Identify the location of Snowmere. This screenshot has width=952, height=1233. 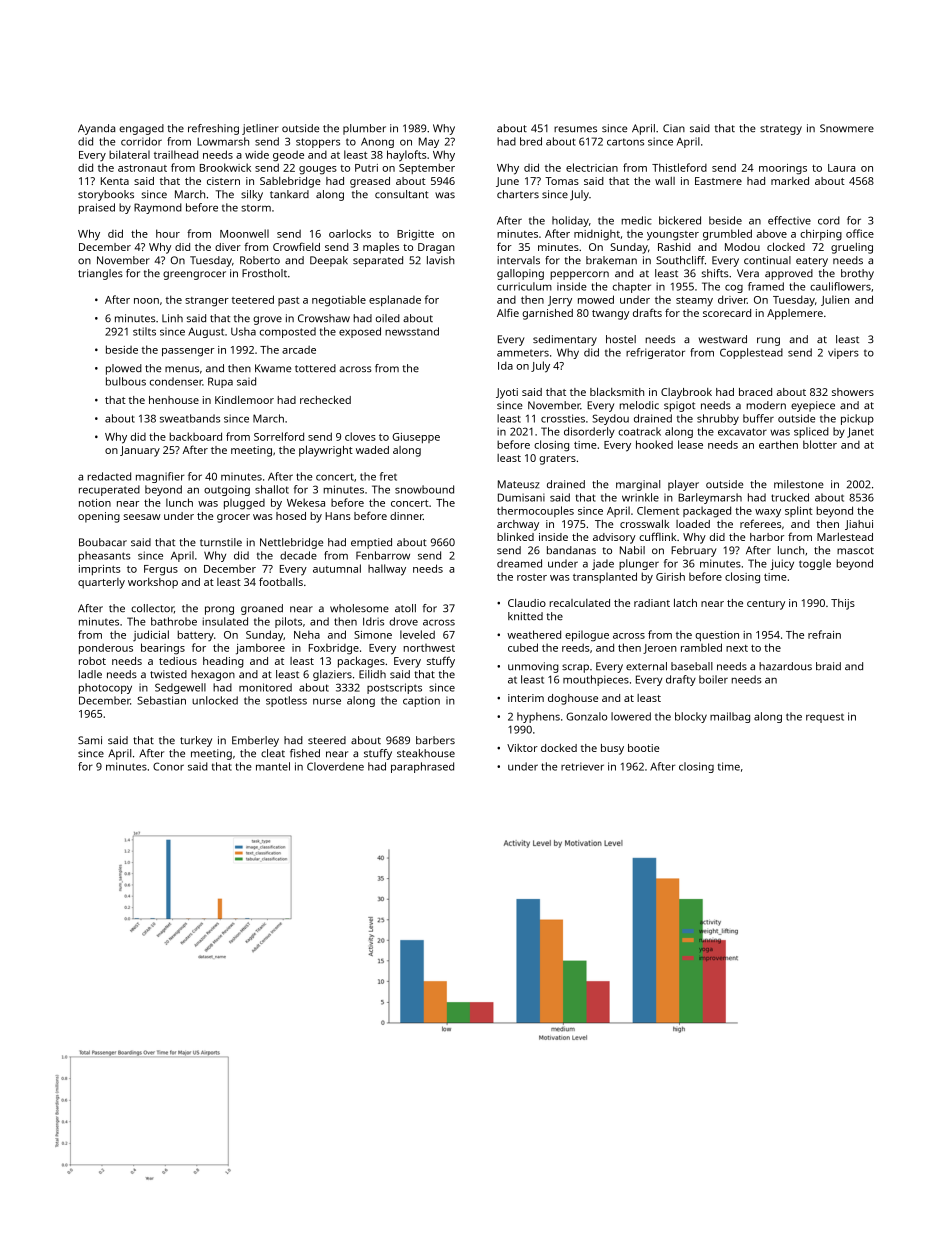
(847, 128).
